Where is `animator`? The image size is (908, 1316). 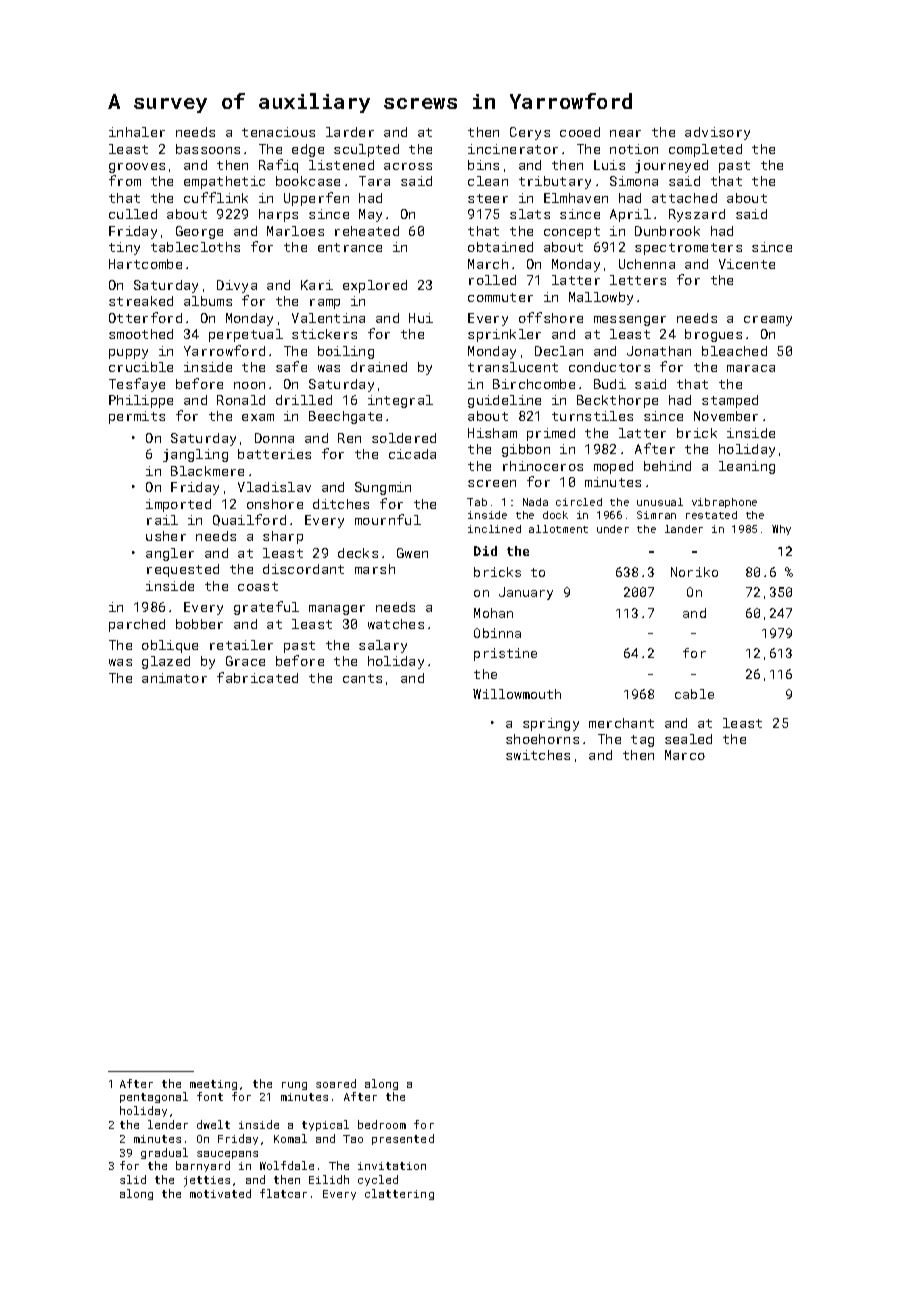
animator is located at coordinates (174, 678).
